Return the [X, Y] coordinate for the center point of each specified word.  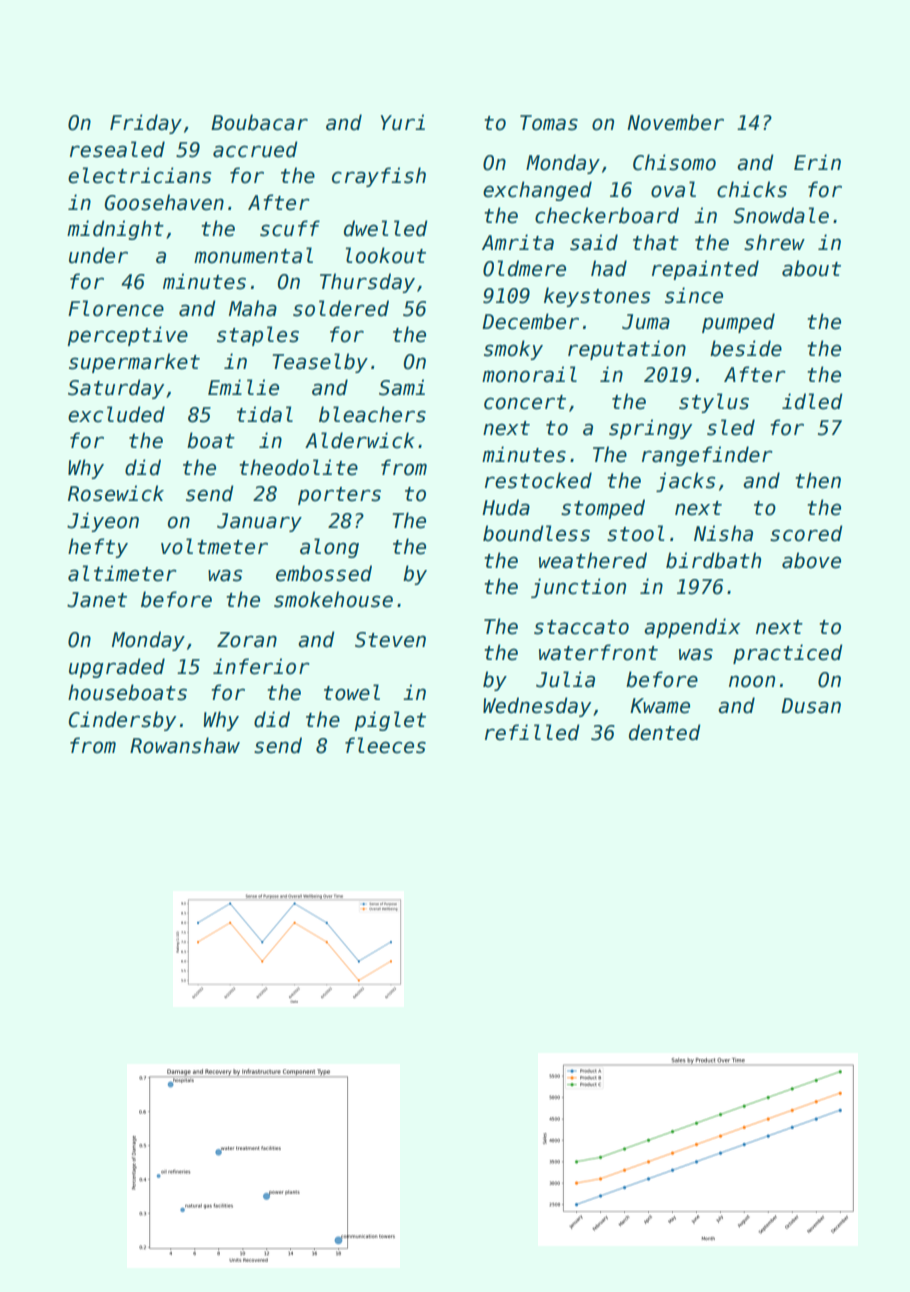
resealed [117, 149]
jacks [685, 482]
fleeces [385, 745]
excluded [116, 414]
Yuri [403, 122]
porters [339, 496]
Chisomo [674, 162]
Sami [402, 387]
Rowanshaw [185, 745]
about [811, 268]
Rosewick [116, 493]
